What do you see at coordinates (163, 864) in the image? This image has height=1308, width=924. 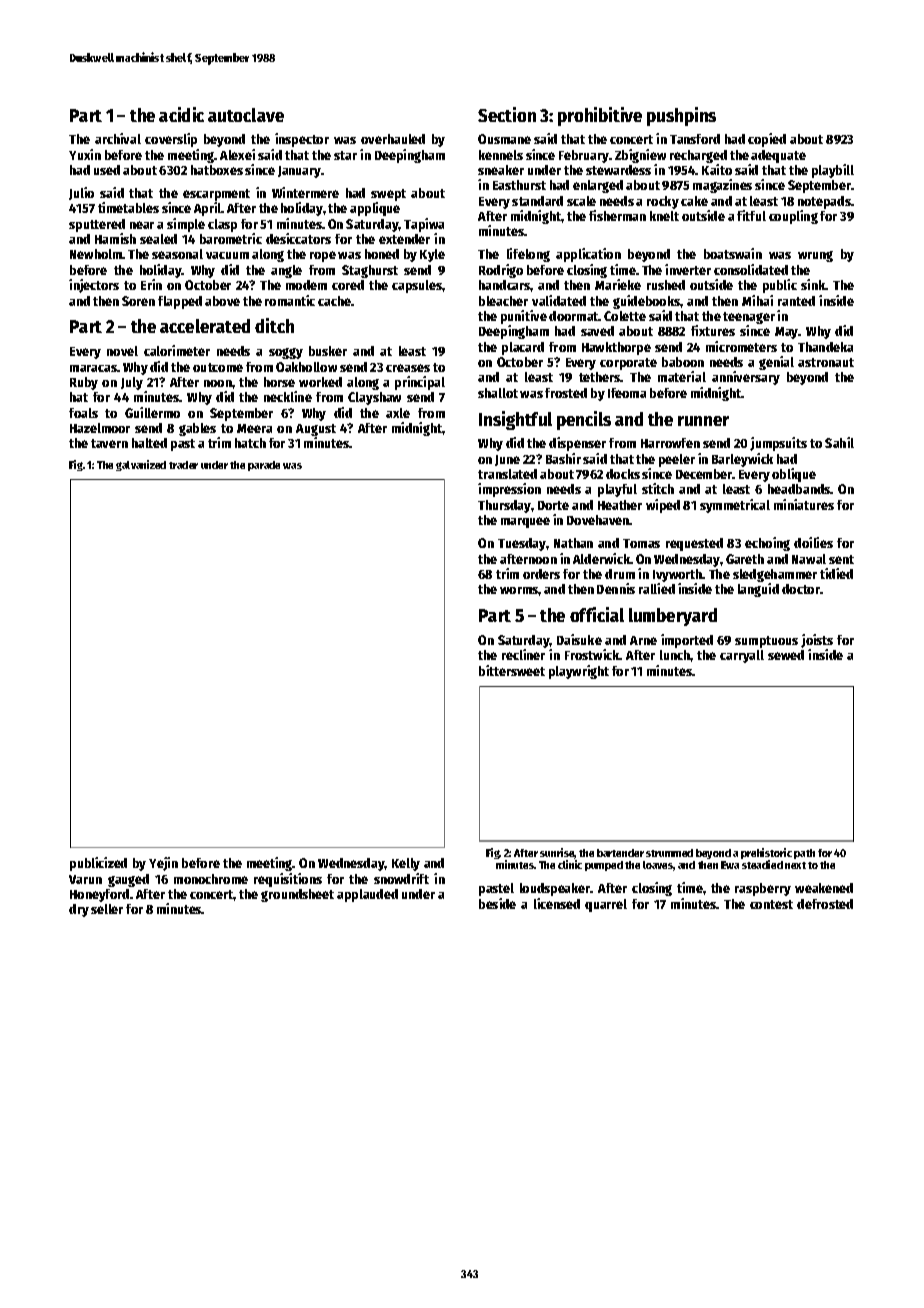 I see `Yejin` at bounding box center [163, 864].
